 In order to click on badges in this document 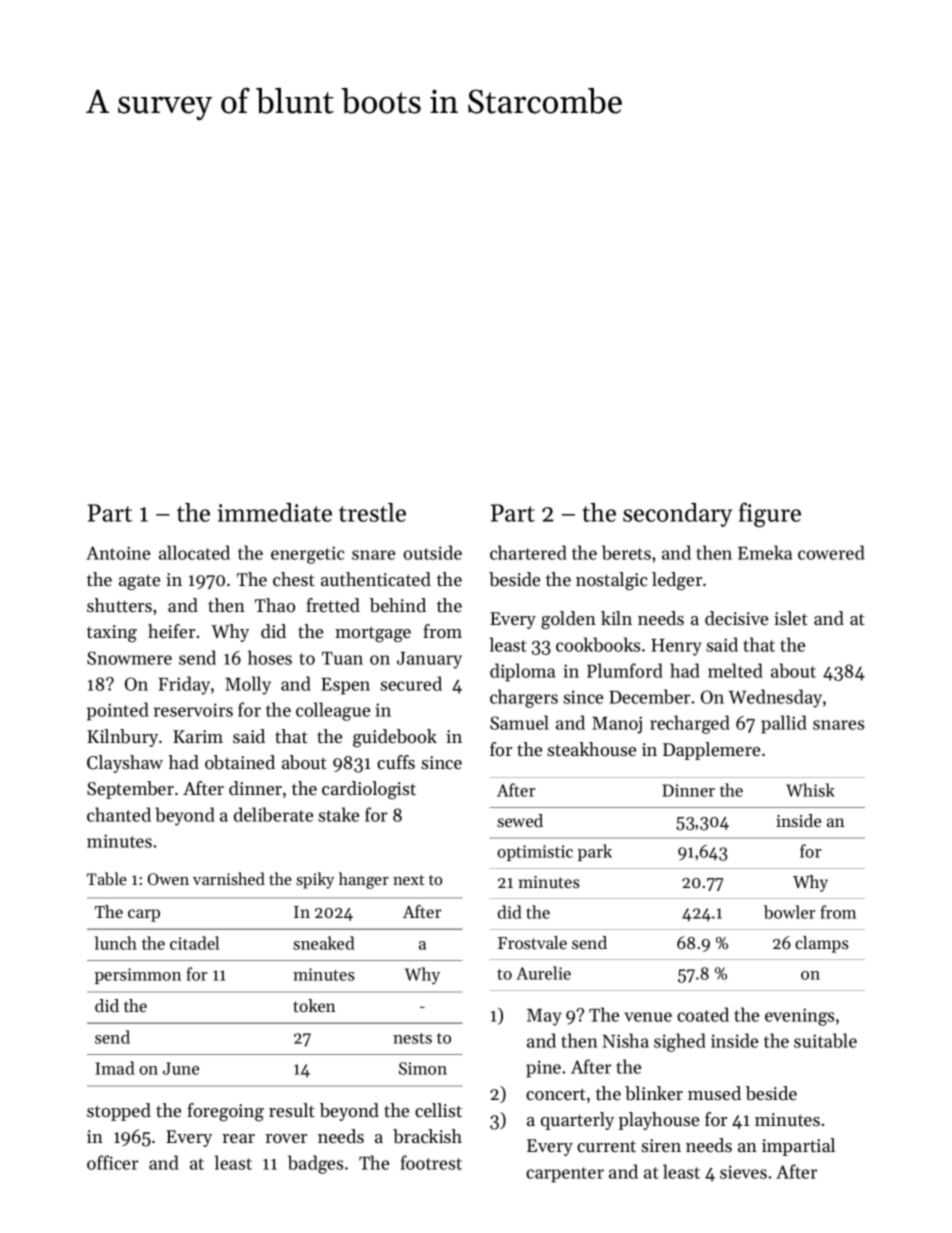, I will do `click(315, 1164)`.
